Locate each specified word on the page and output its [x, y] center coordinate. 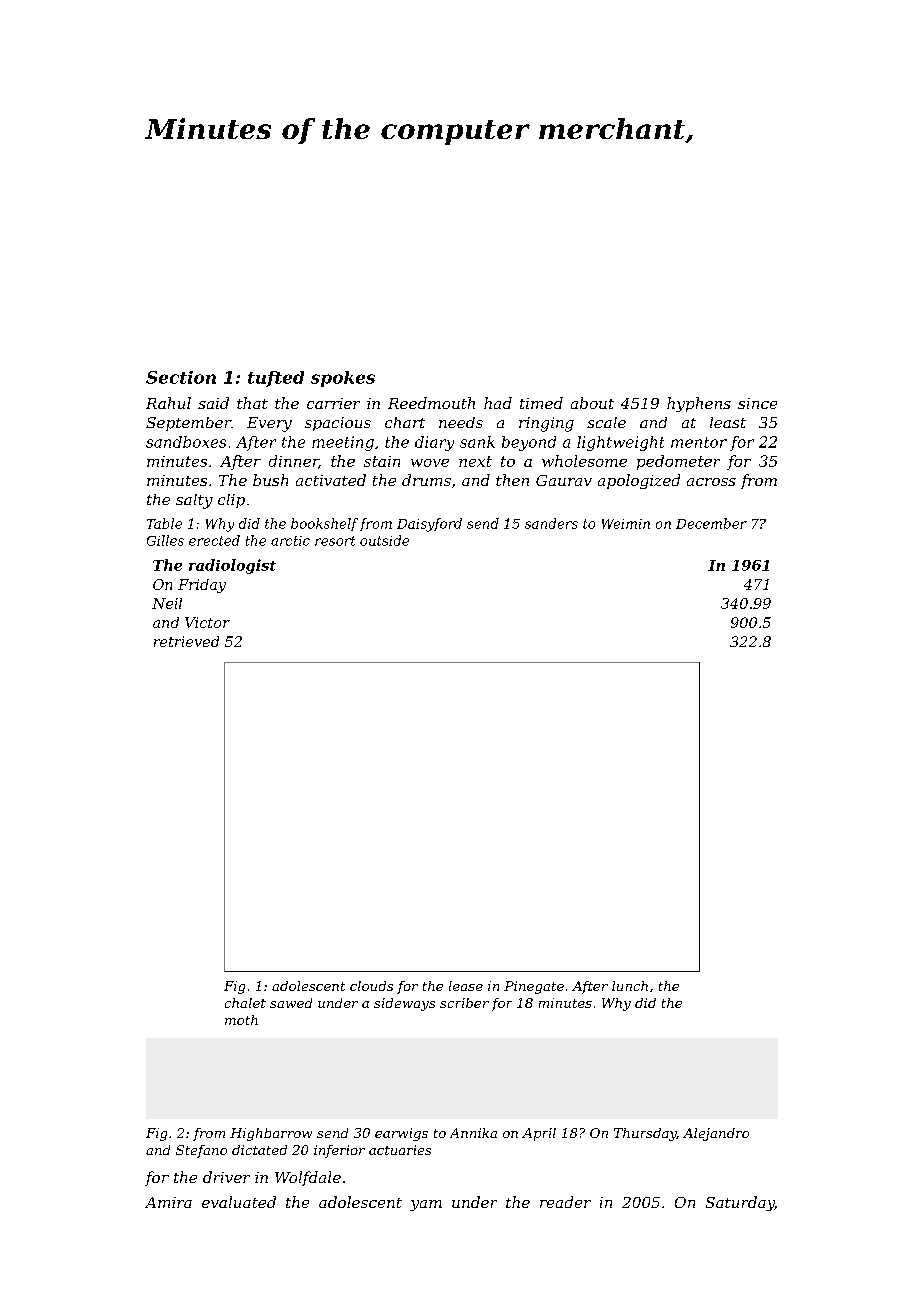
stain [382, 461]
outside [384, 540]
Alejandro [716, 1134]
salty [194, 501]
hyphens [699, 404]
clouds [371, 986]
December [711, 523]
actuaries [400, 1150]
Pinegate [534, 987]
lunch [630, 986]
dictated [259, 1150]
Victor [207, 622]
